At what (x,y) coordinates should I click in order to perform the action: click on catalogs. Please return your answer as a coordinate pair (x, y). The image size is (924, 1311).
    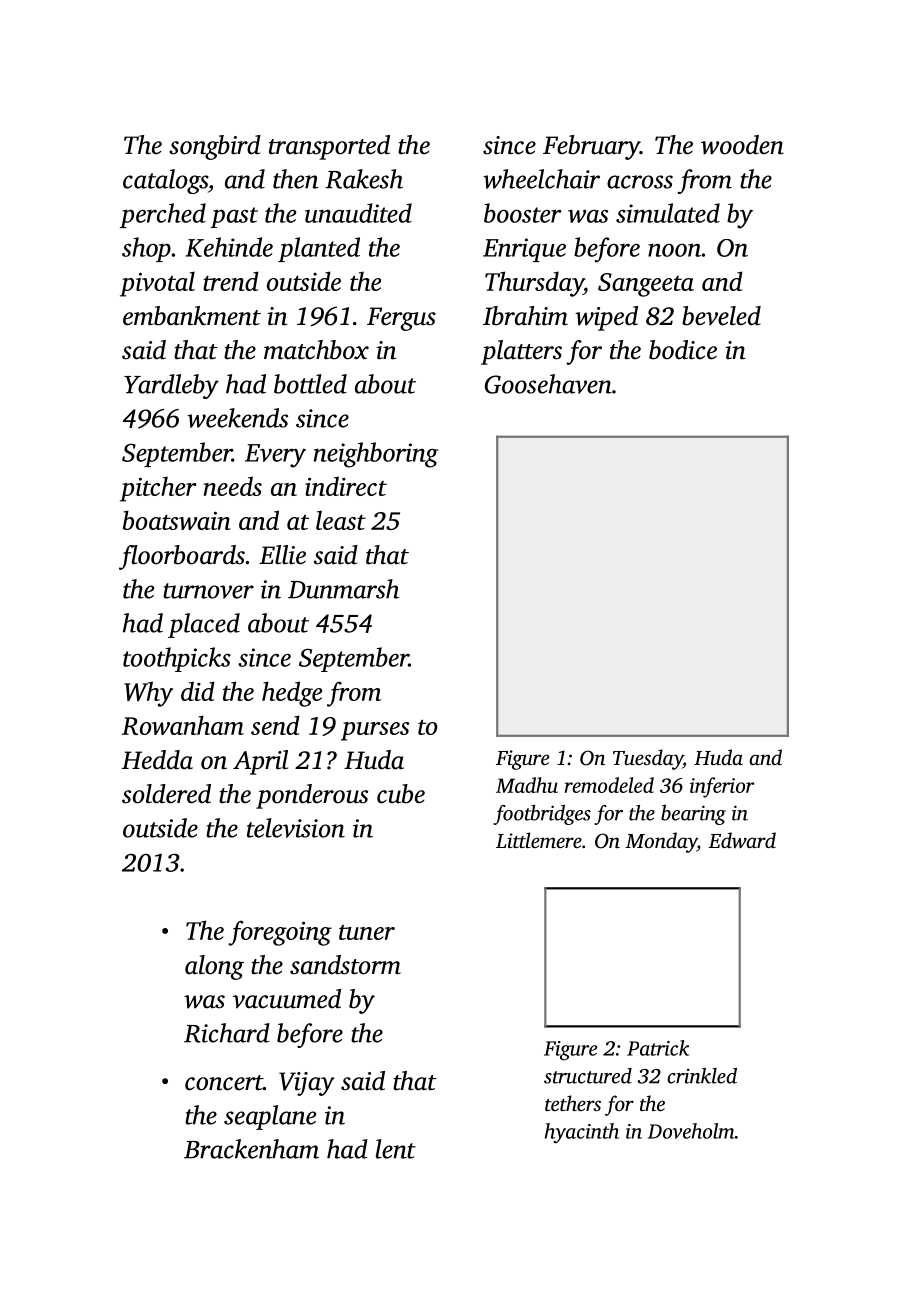
    Looking at the image, I should click on (165, 181).
